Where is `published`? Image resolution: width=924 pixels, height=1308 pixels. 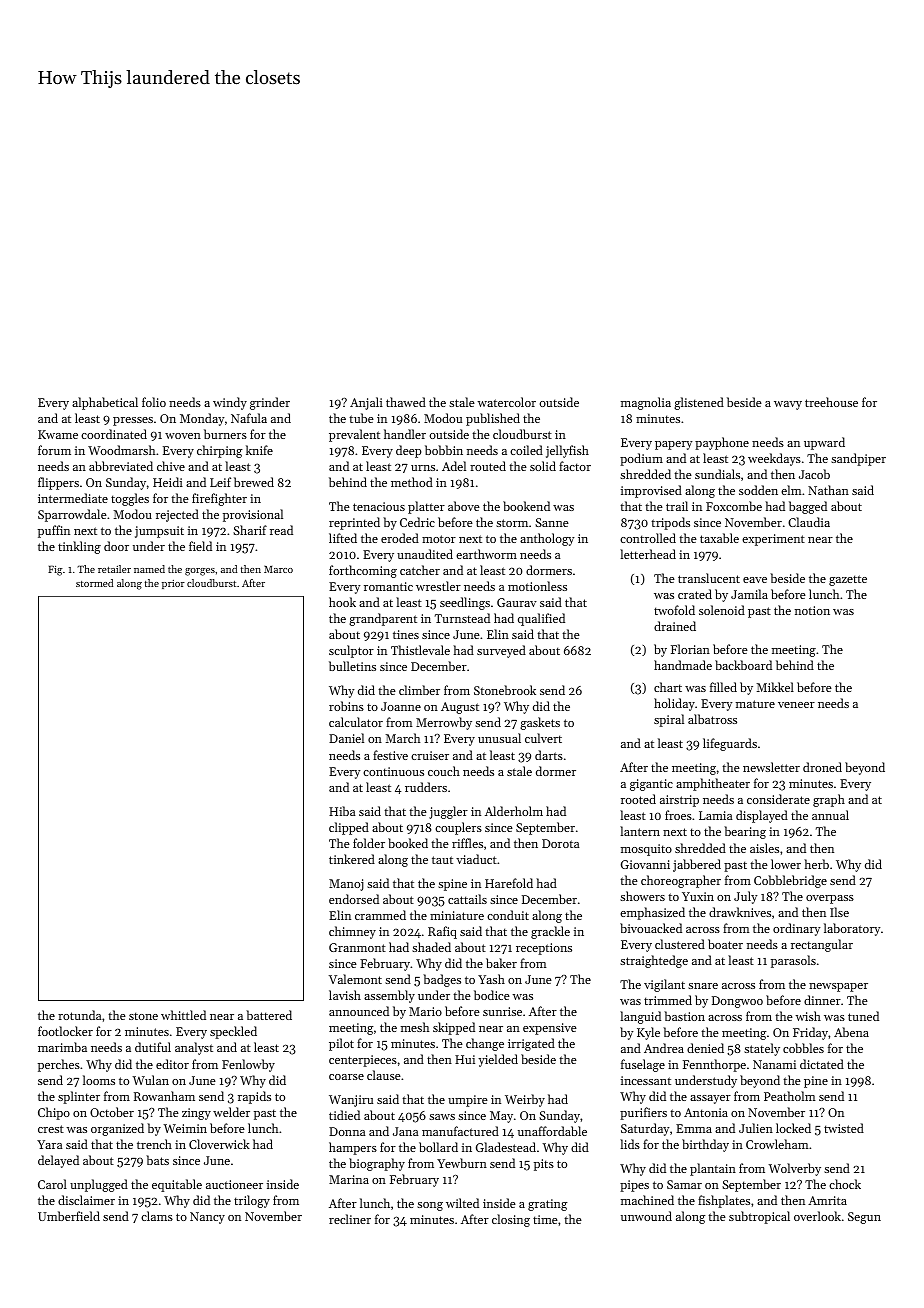
published is located at coordinates (493, 419).
